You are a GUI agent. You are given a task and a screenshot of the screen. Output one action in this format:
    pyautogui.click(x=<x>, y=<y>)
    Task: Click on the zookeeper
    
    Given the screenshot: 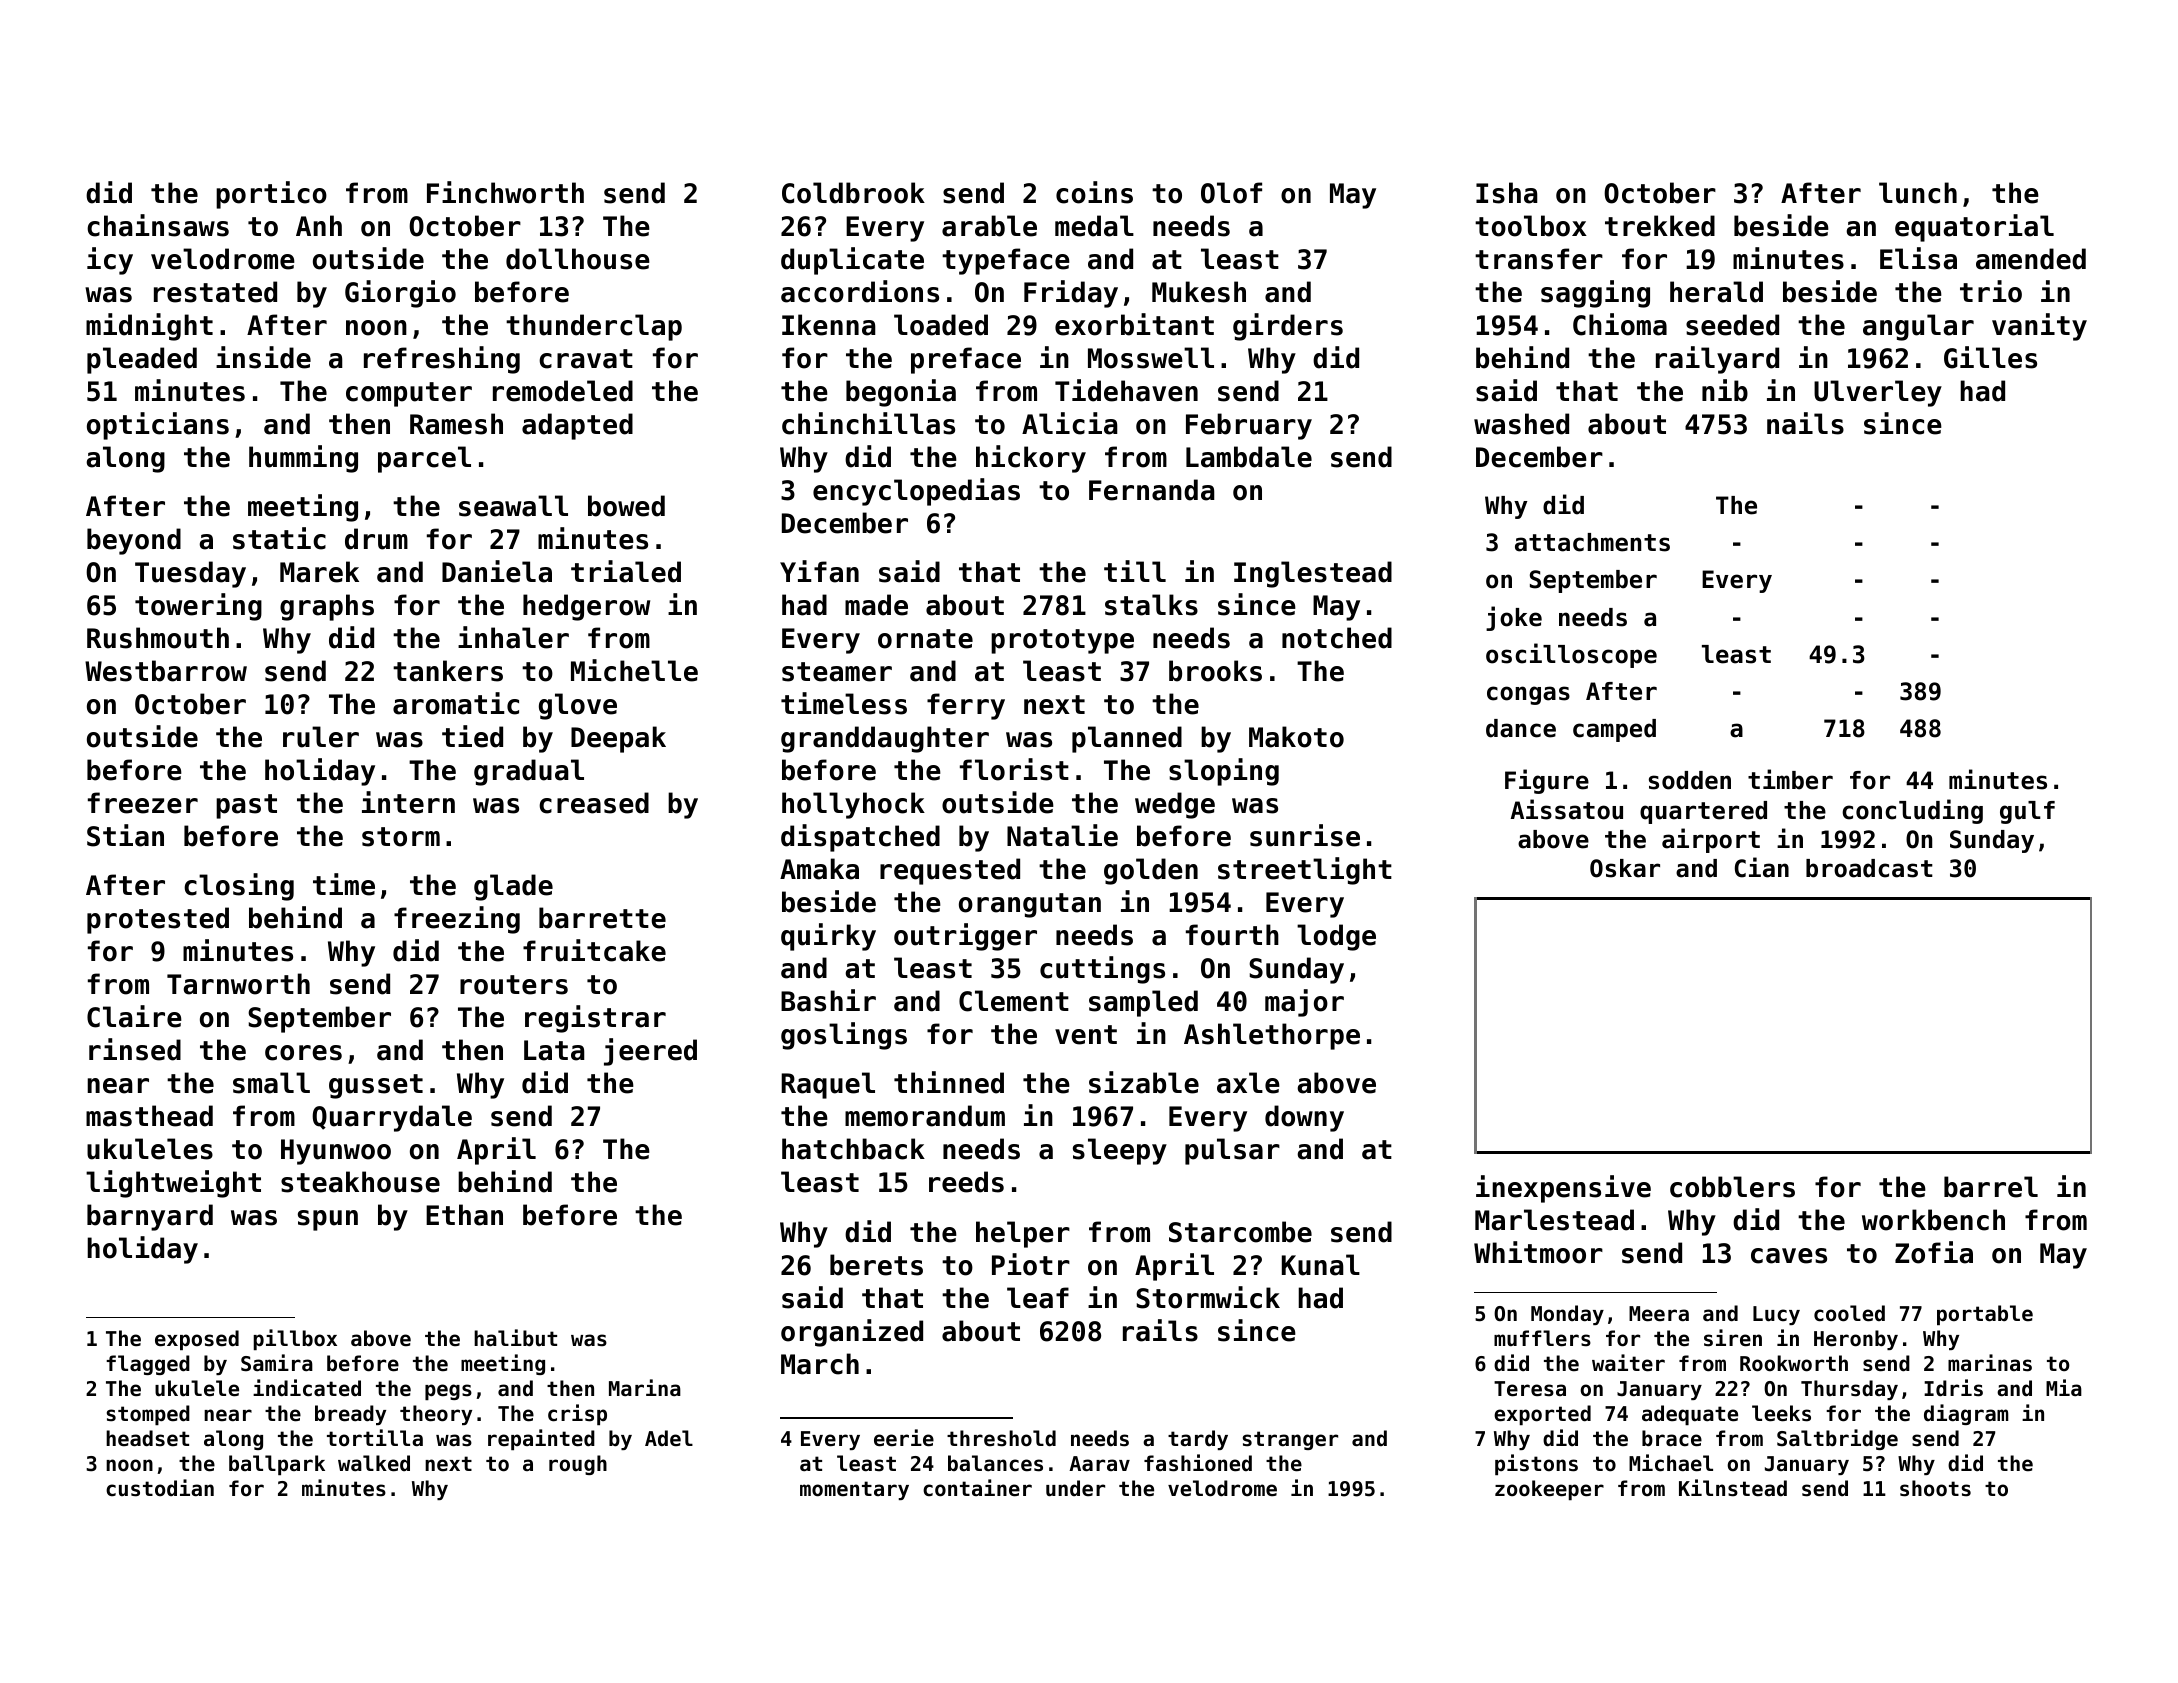 What is the action you would take?
    pyautogui.click(x=1549, y=1490)
